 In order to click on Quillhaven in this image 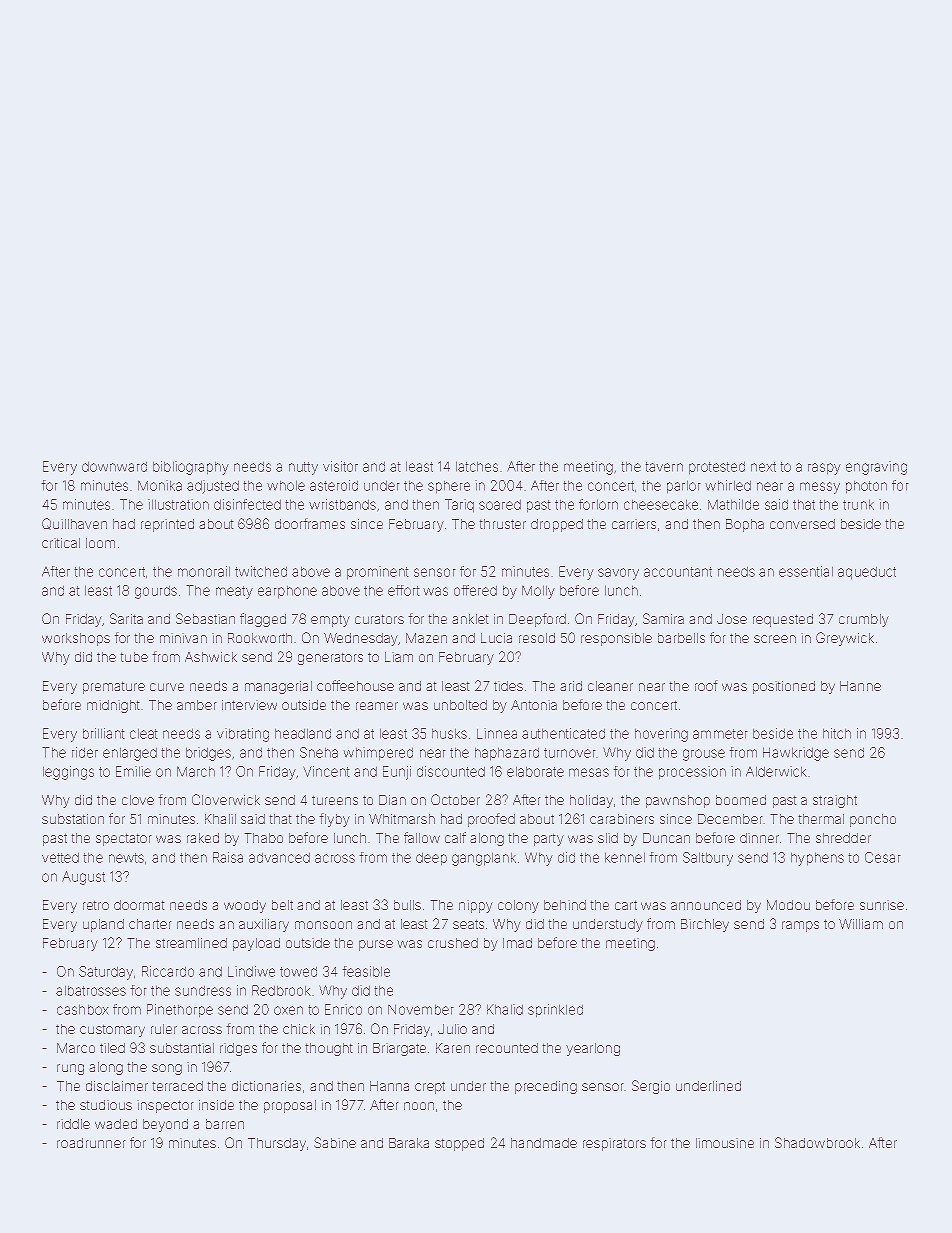, I will do `click(74, 523)`.
